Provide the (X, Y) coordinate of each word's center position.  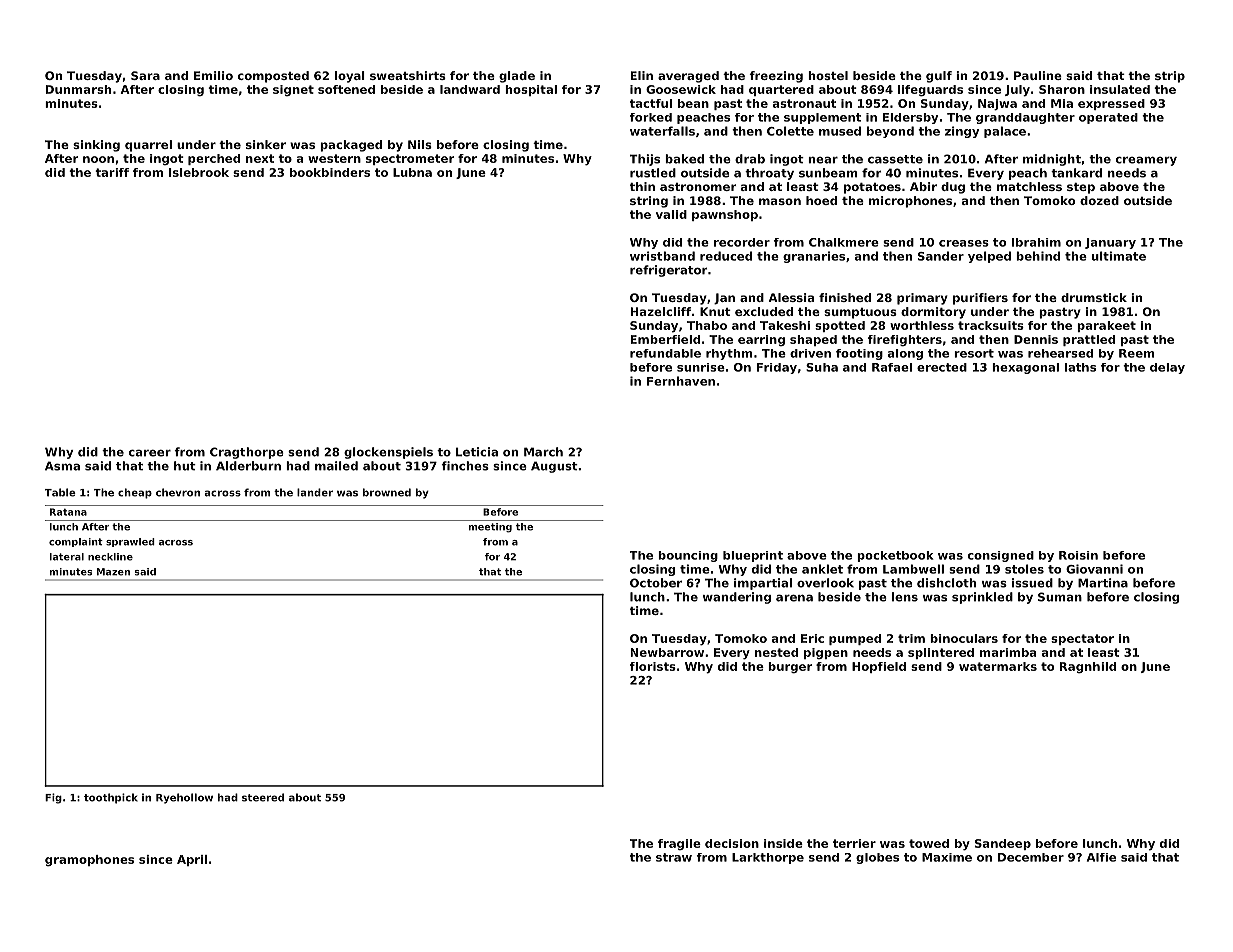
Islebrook (199, 172)
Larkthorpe (768, 858)
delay (1167, 368)
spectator (1082, 639)
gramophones (89, 860)
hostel (828, 75)
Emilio (213, 75)
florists (653, 666)
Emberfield (665, 339)
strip (1170, 77)
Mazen (113, 572)
